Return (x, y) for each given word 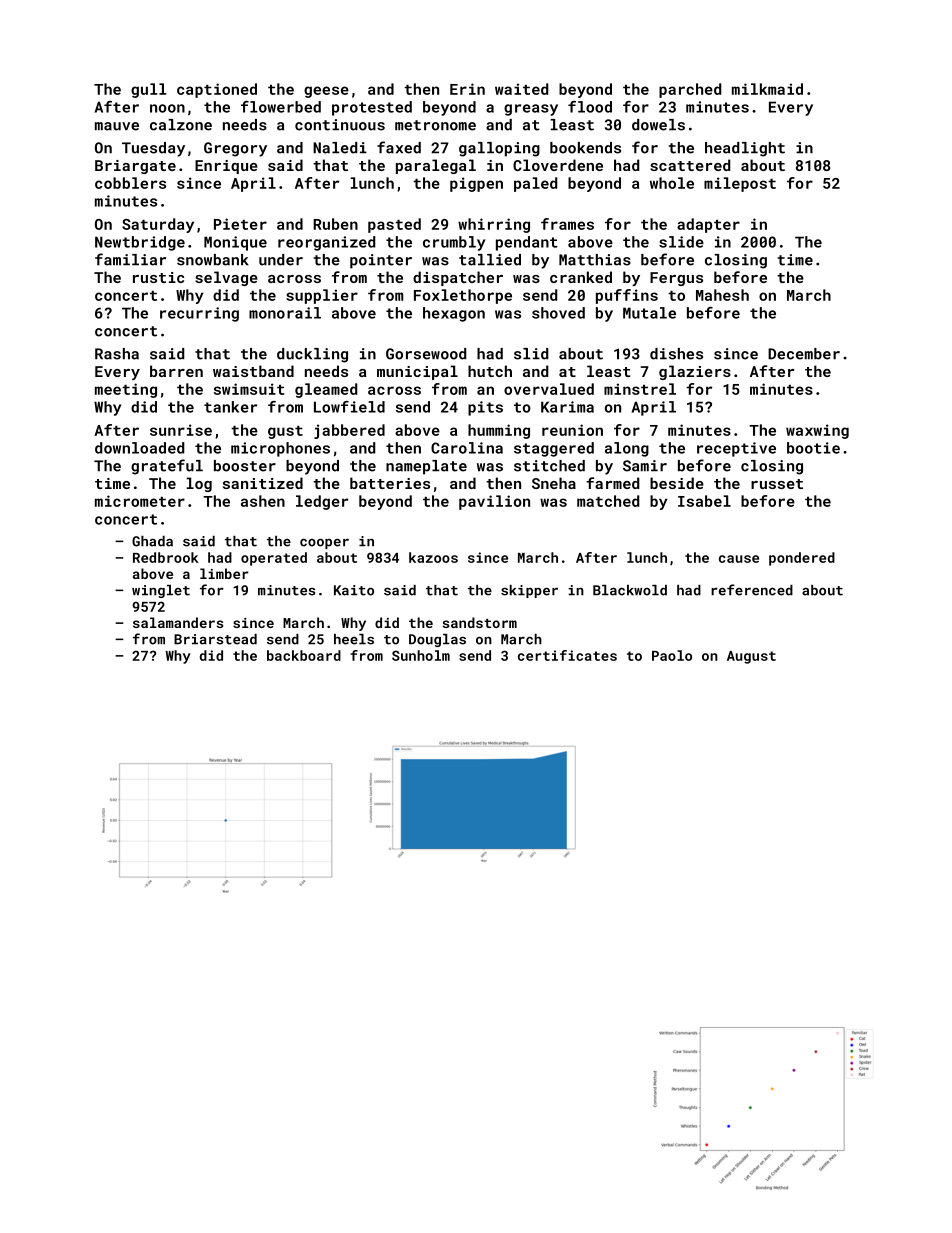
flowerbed (281, 107)
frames (567, 224)
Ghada (152, 541)
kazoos (433, 557)
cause (739, 559)
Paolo (672, 655)
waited (522, 89)
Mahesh (722, 295)
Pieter (240, 224)
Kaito (354, 590)
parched (690, 90)
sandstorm (480, 622)
